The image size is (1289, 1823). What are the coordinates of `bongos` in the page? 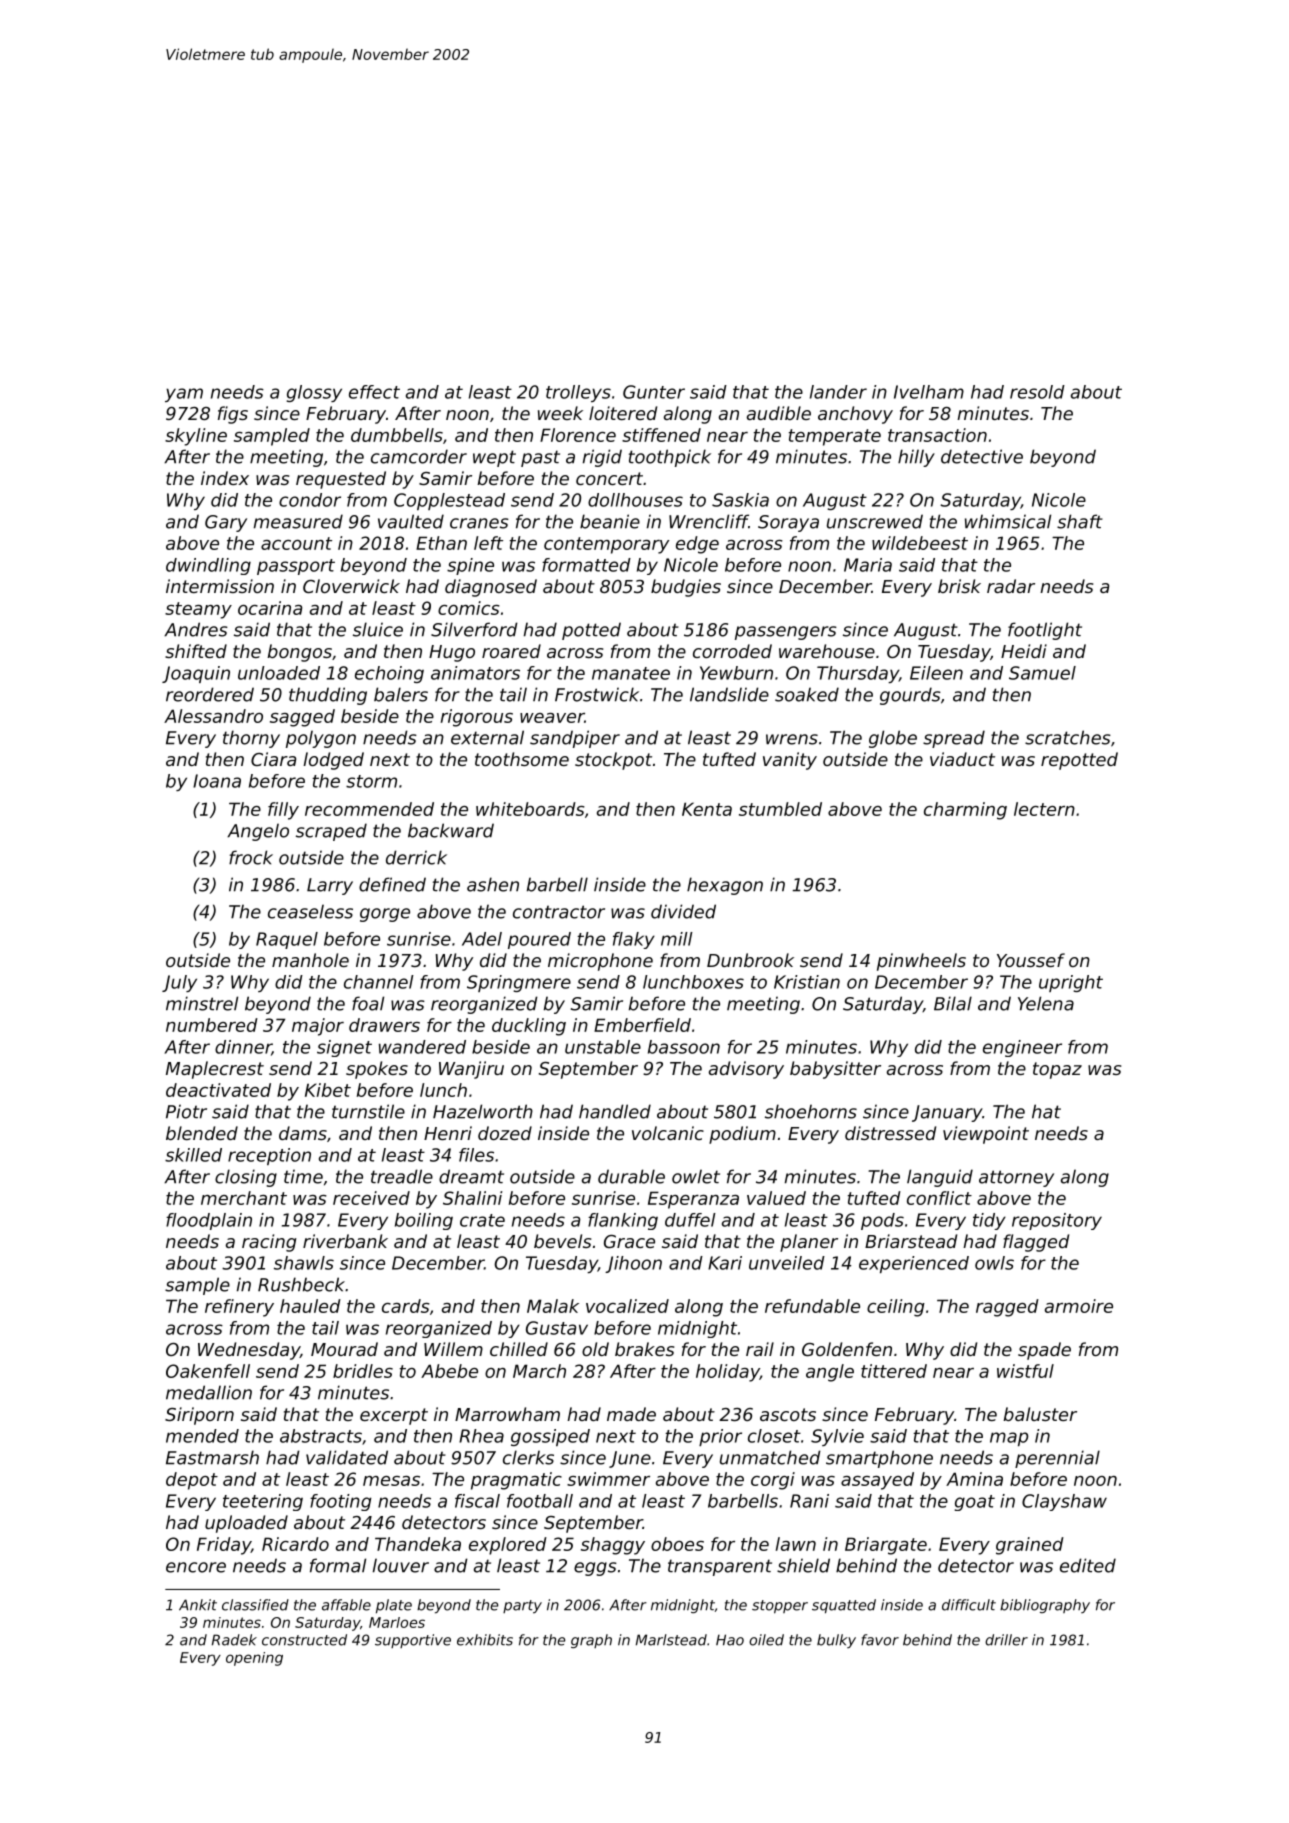 It's located at (299, 653).
